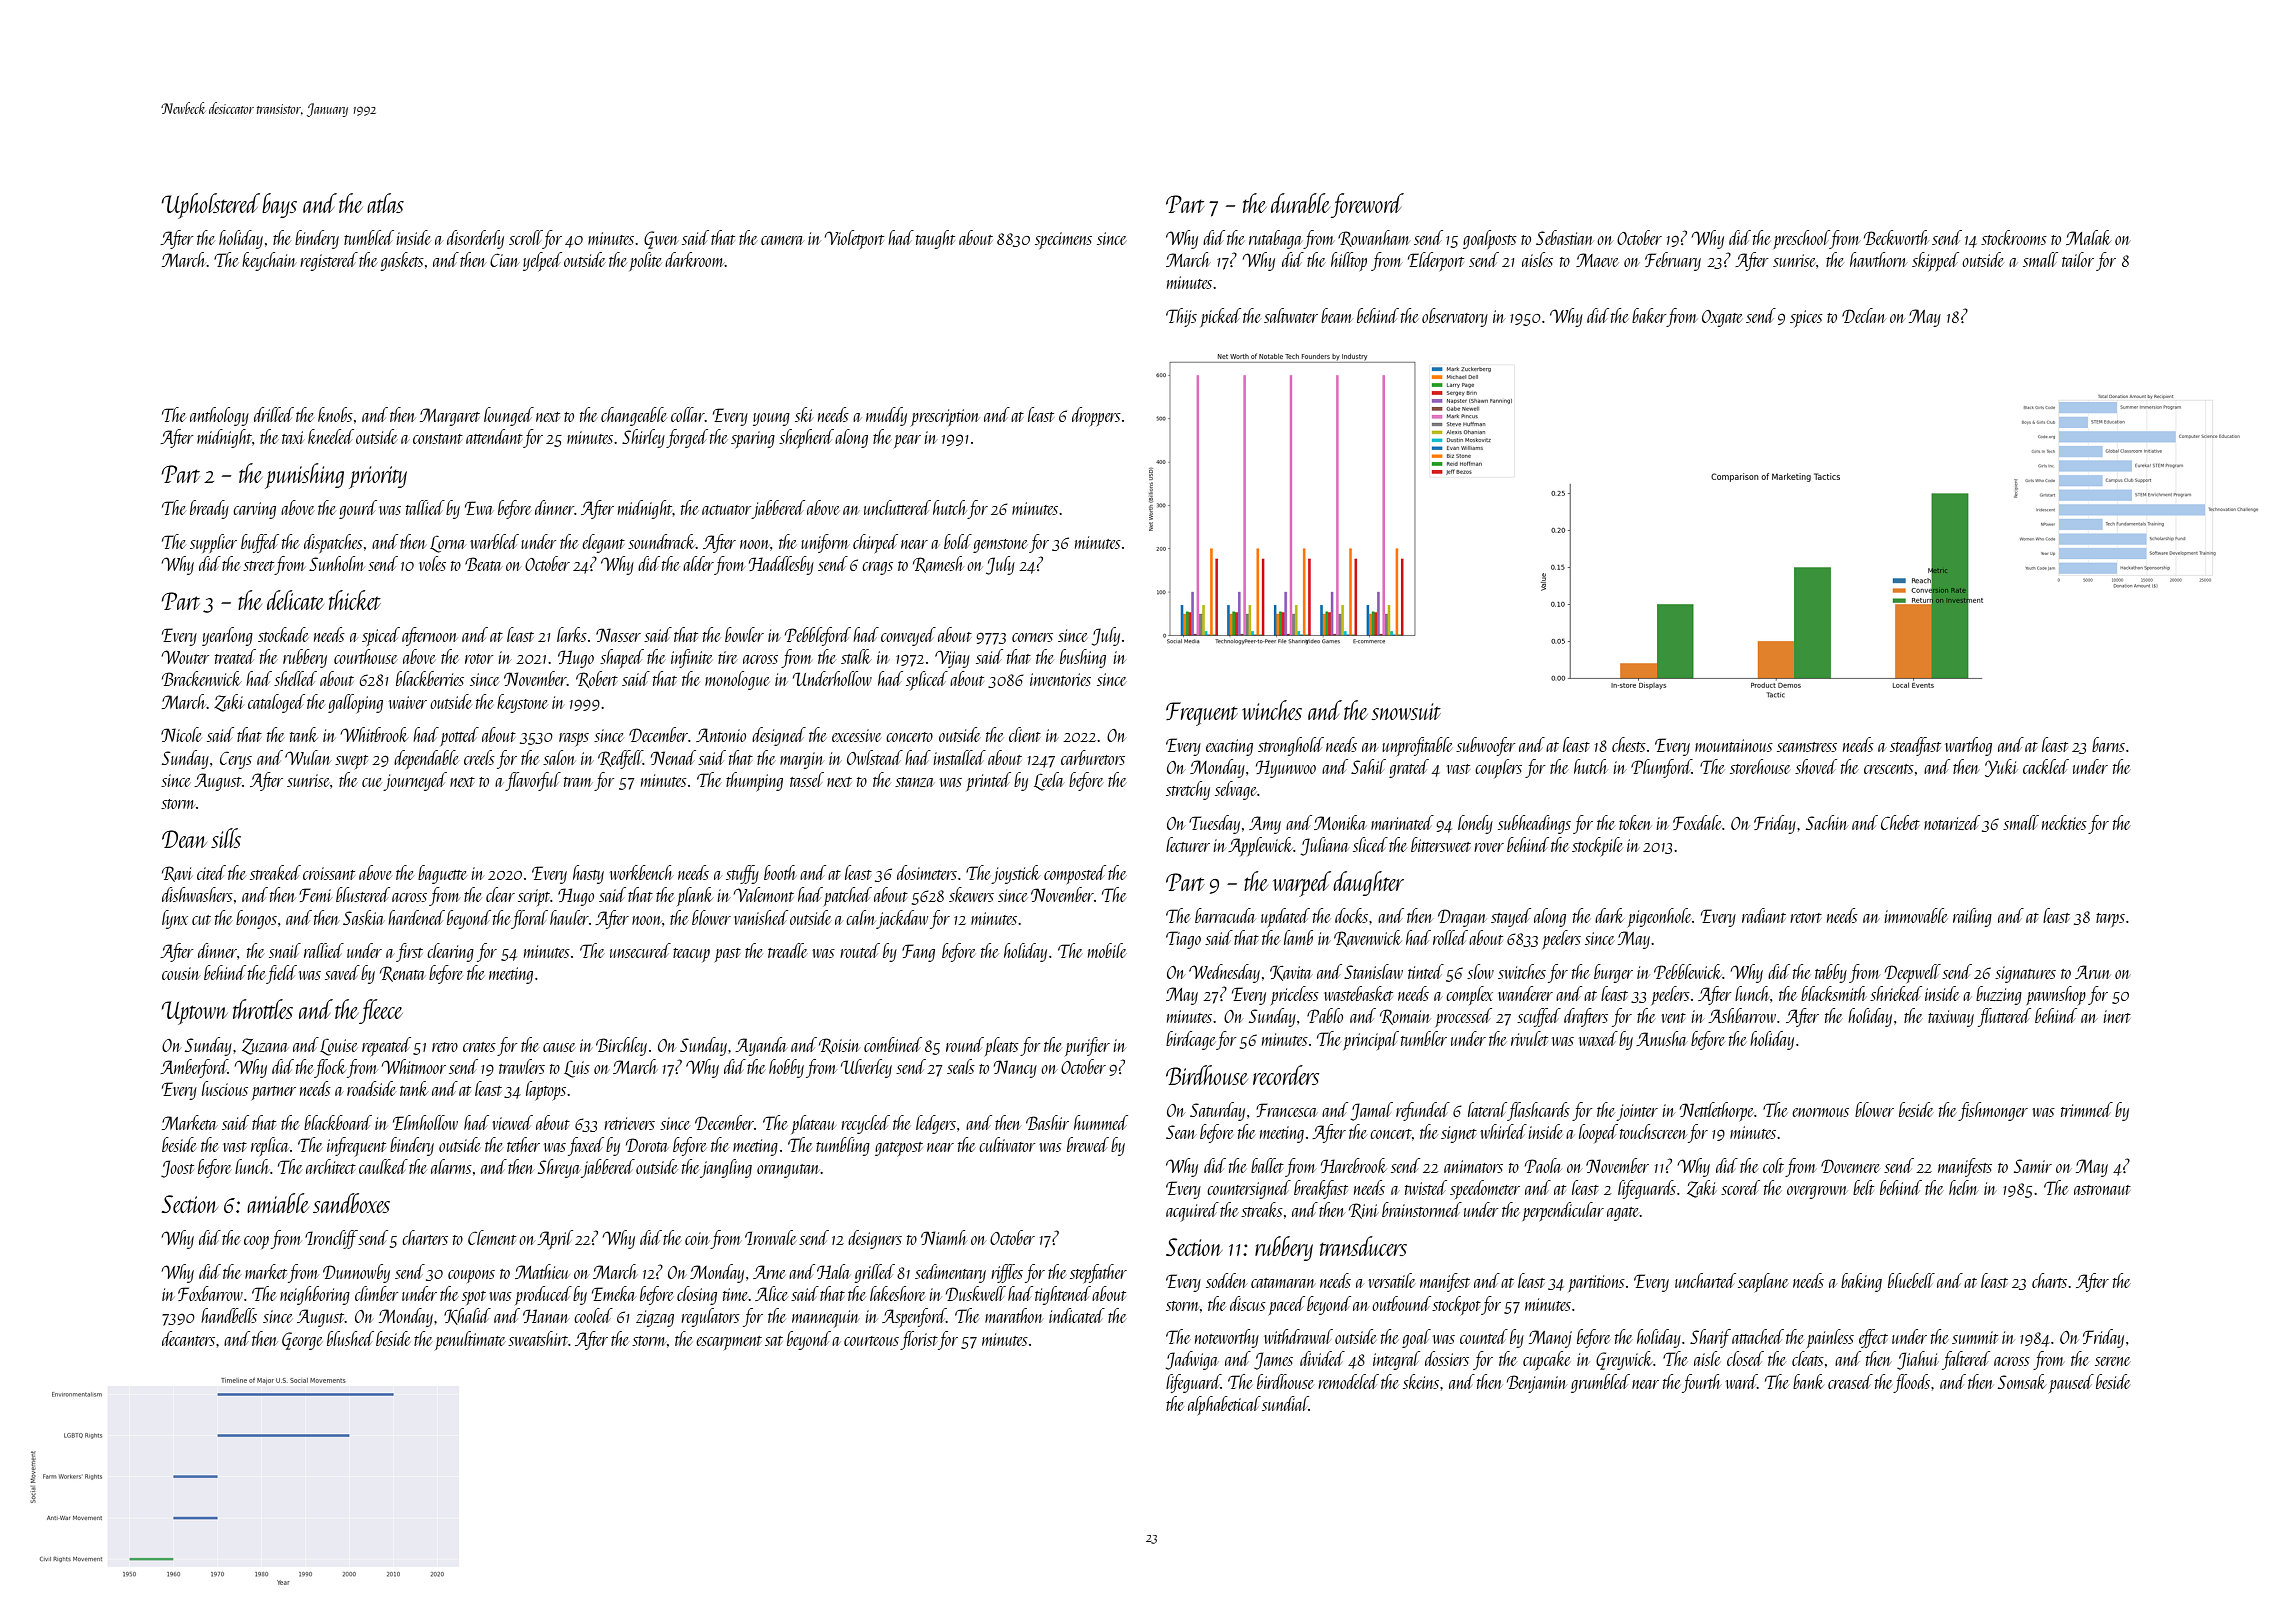 The width and height of the screenshot is (2292, 1620). What do you see at coordinates (1455, 317) in the screenshot?
I see `observatory` at bounding box center [1455, 317].
